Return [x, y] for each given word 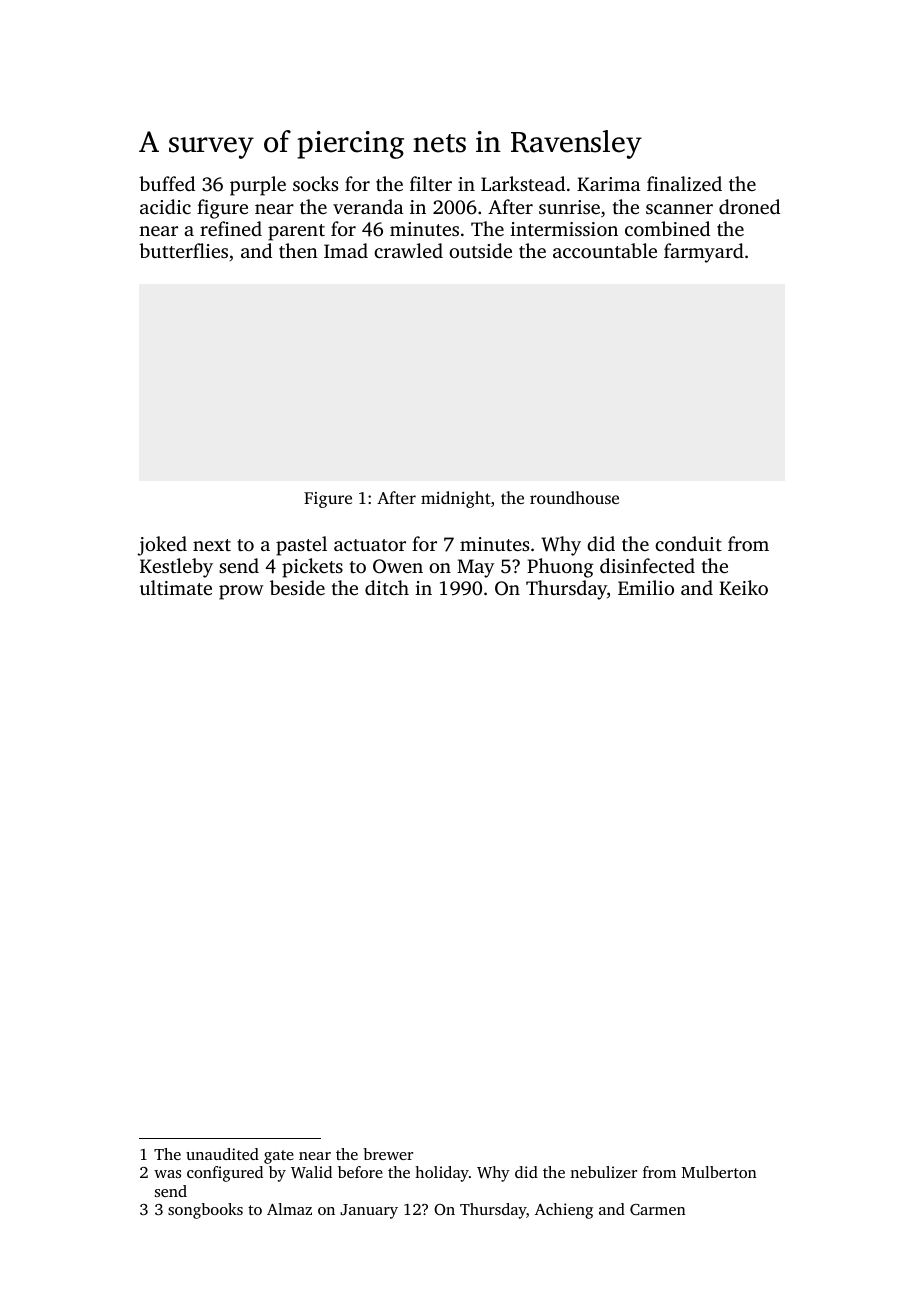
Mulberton [719, 1172]
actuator [370, 545]
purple [258, 186]
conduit [688, 543]
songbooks [205, 1211]
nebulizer [603, 1172]
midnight [456, 499]
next [212, 545]
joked [162, 546]
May [475, 568]
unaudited [222, 1154]
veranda [368, 206]
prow [241, 592]
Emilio [646, 587]
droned [749, 206]
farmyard [704, 253]
